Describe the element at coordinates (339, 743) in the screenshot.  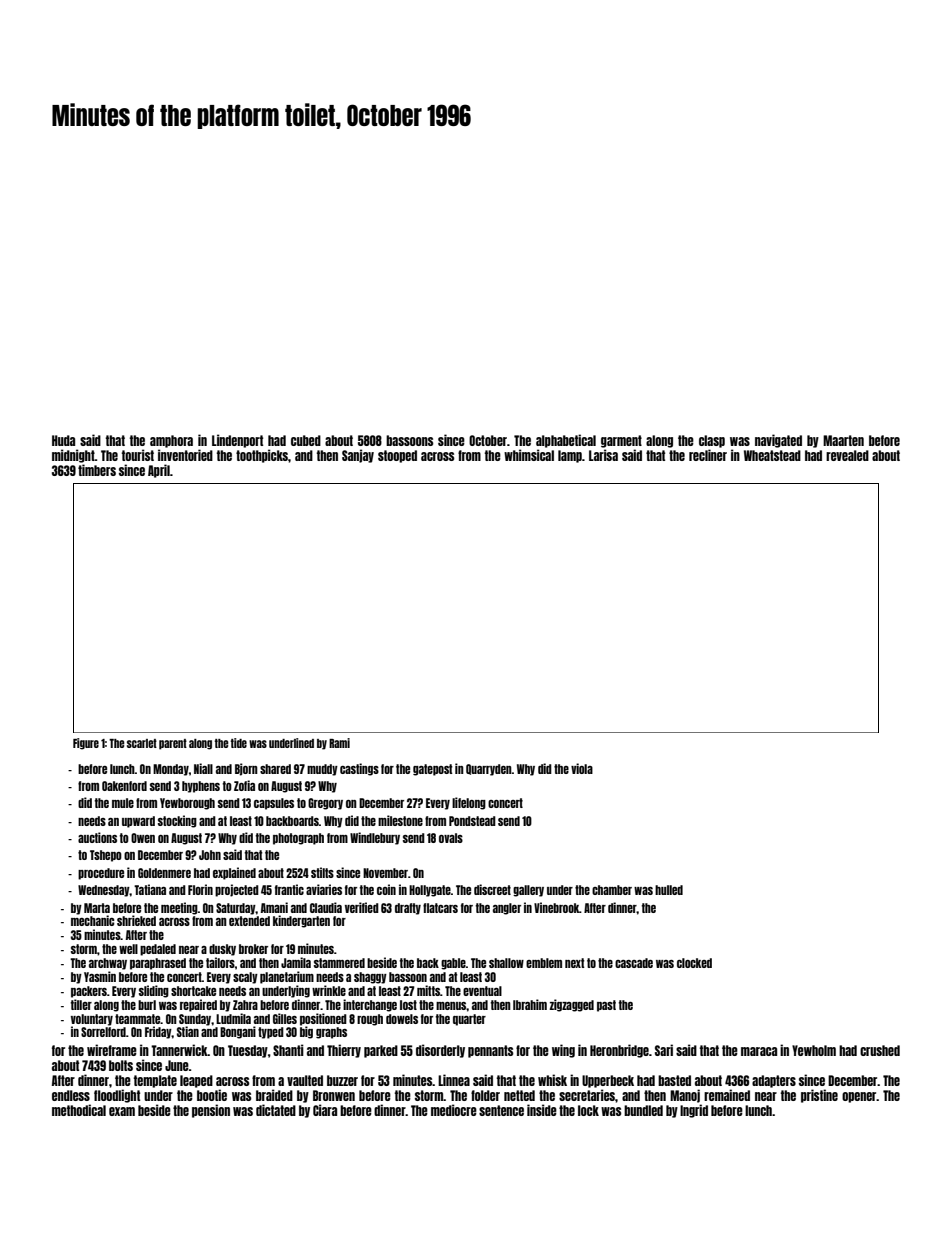
I see `Rami` at that location.
